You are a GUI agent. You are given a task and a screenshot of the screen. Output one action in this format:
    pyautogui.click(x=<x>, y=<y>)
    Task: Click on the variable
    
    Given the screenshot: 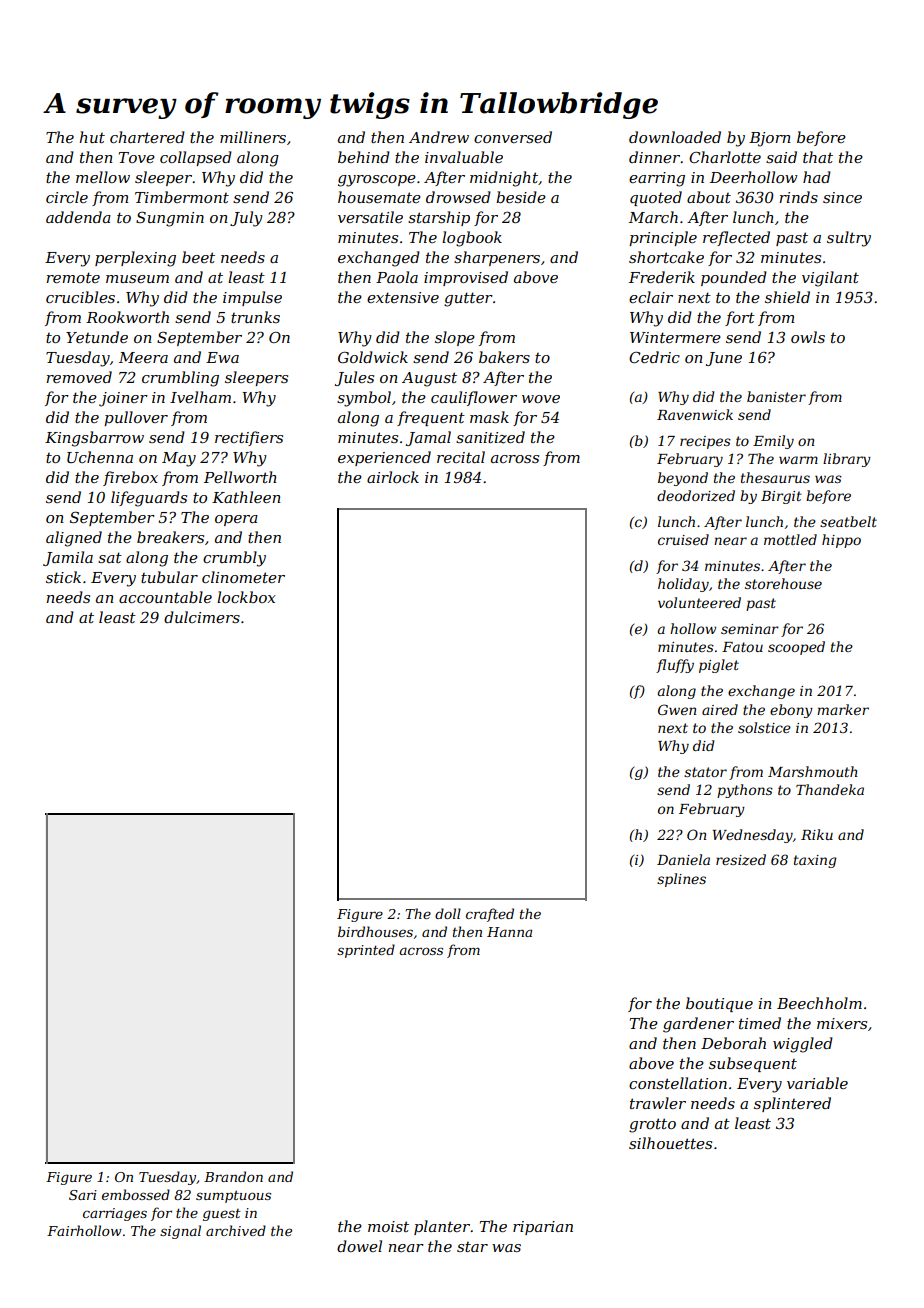 What is the action you would take?
    pyautogui.click(x=817, y=1083)
